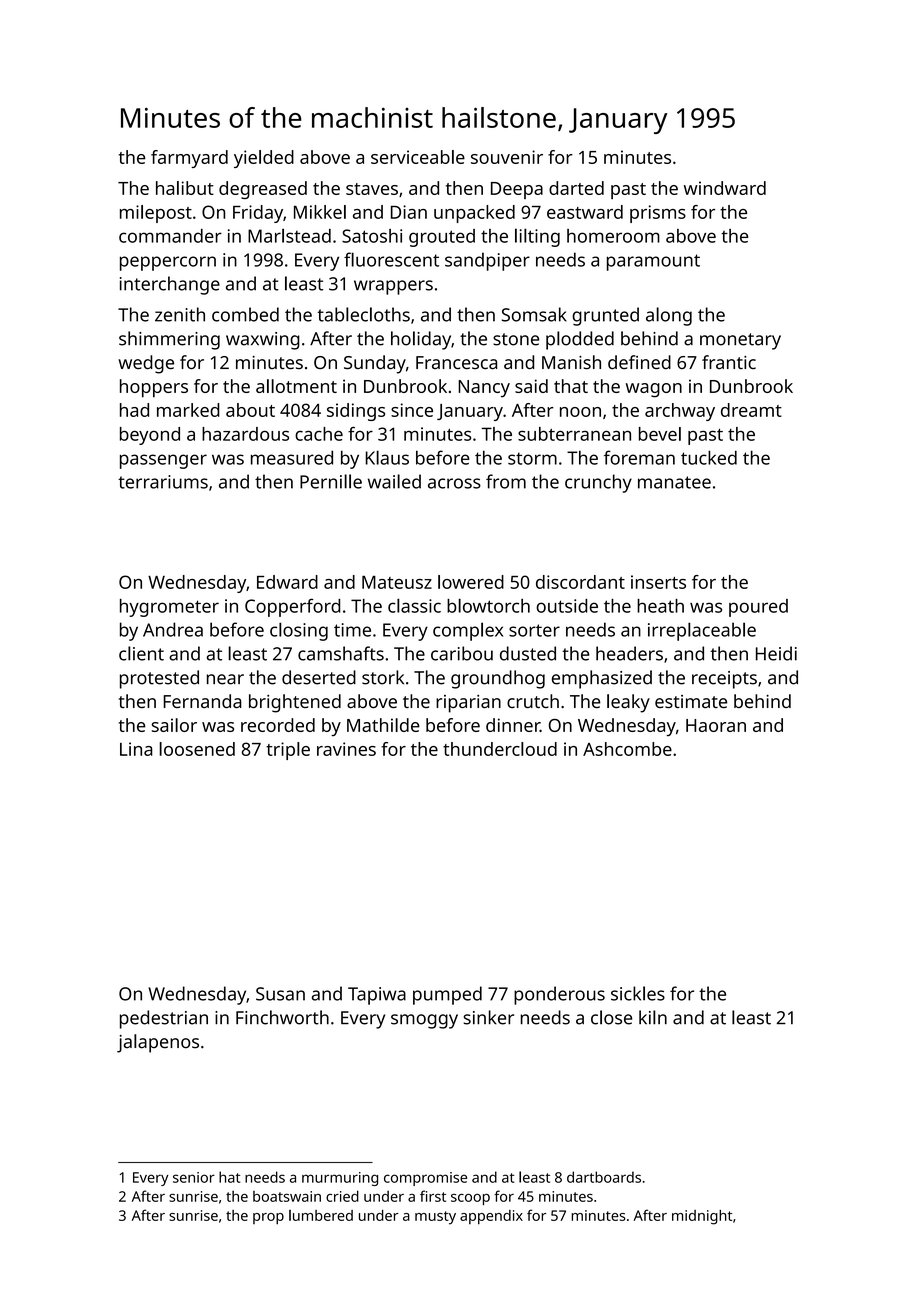 Image resolution: width=924 pixels, height=1314 pixels. I want to click on smoggy, so click(424, 1021).
